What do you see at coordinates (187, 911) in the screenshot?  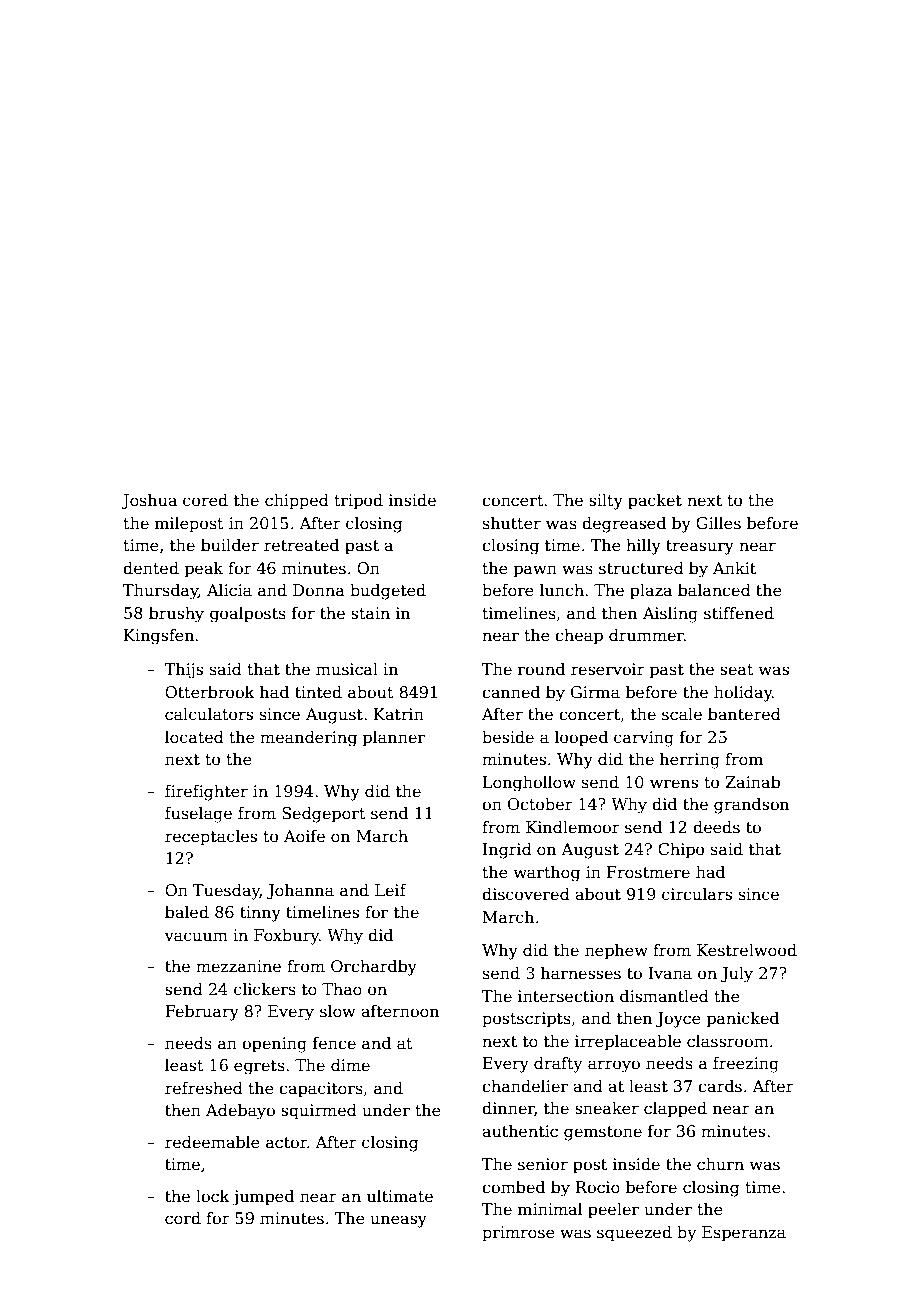 I see `baled` at bounding box center [187, 911].
